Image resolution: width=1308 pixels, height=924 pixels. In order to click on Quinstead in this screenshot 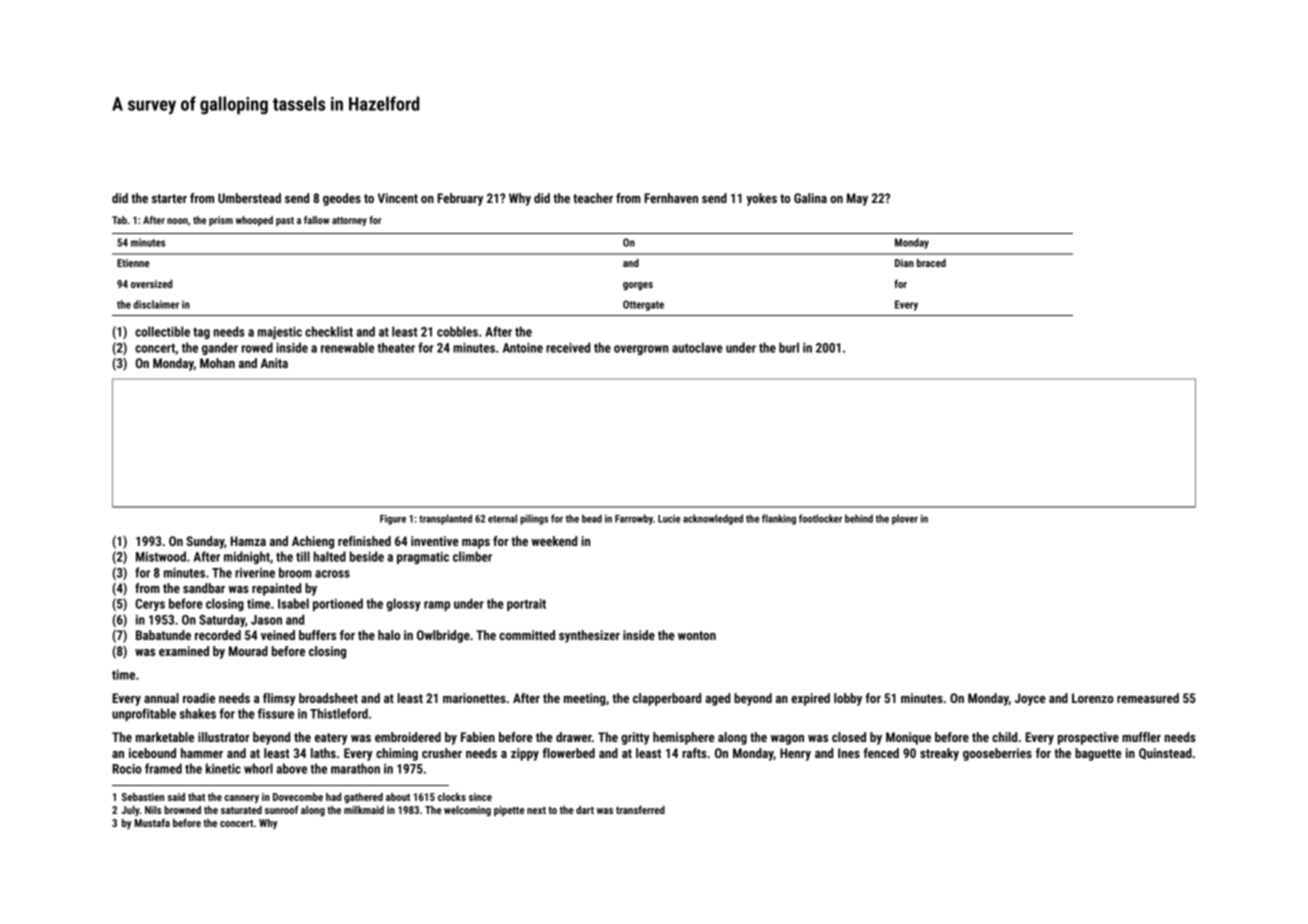, I will do `click(1165, 754)`.
